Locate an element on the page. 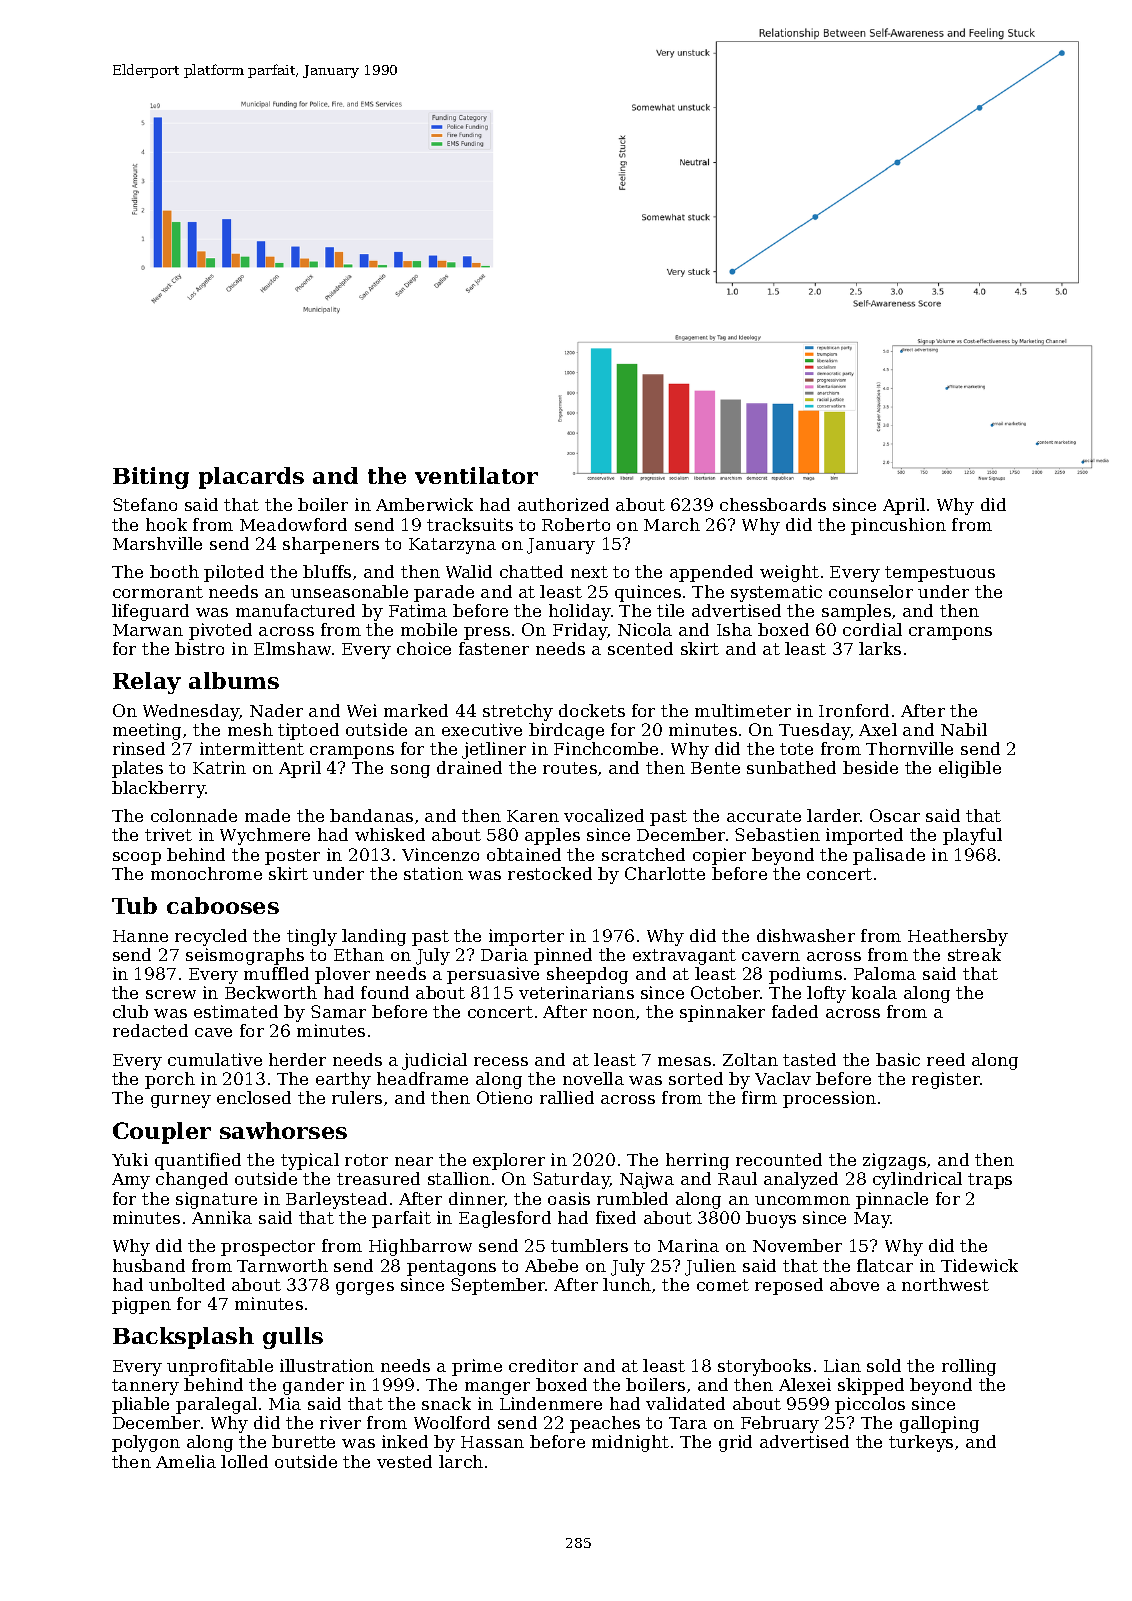 This document has height=1601, width=1132. Biting is located at coordinates (151, 478).
